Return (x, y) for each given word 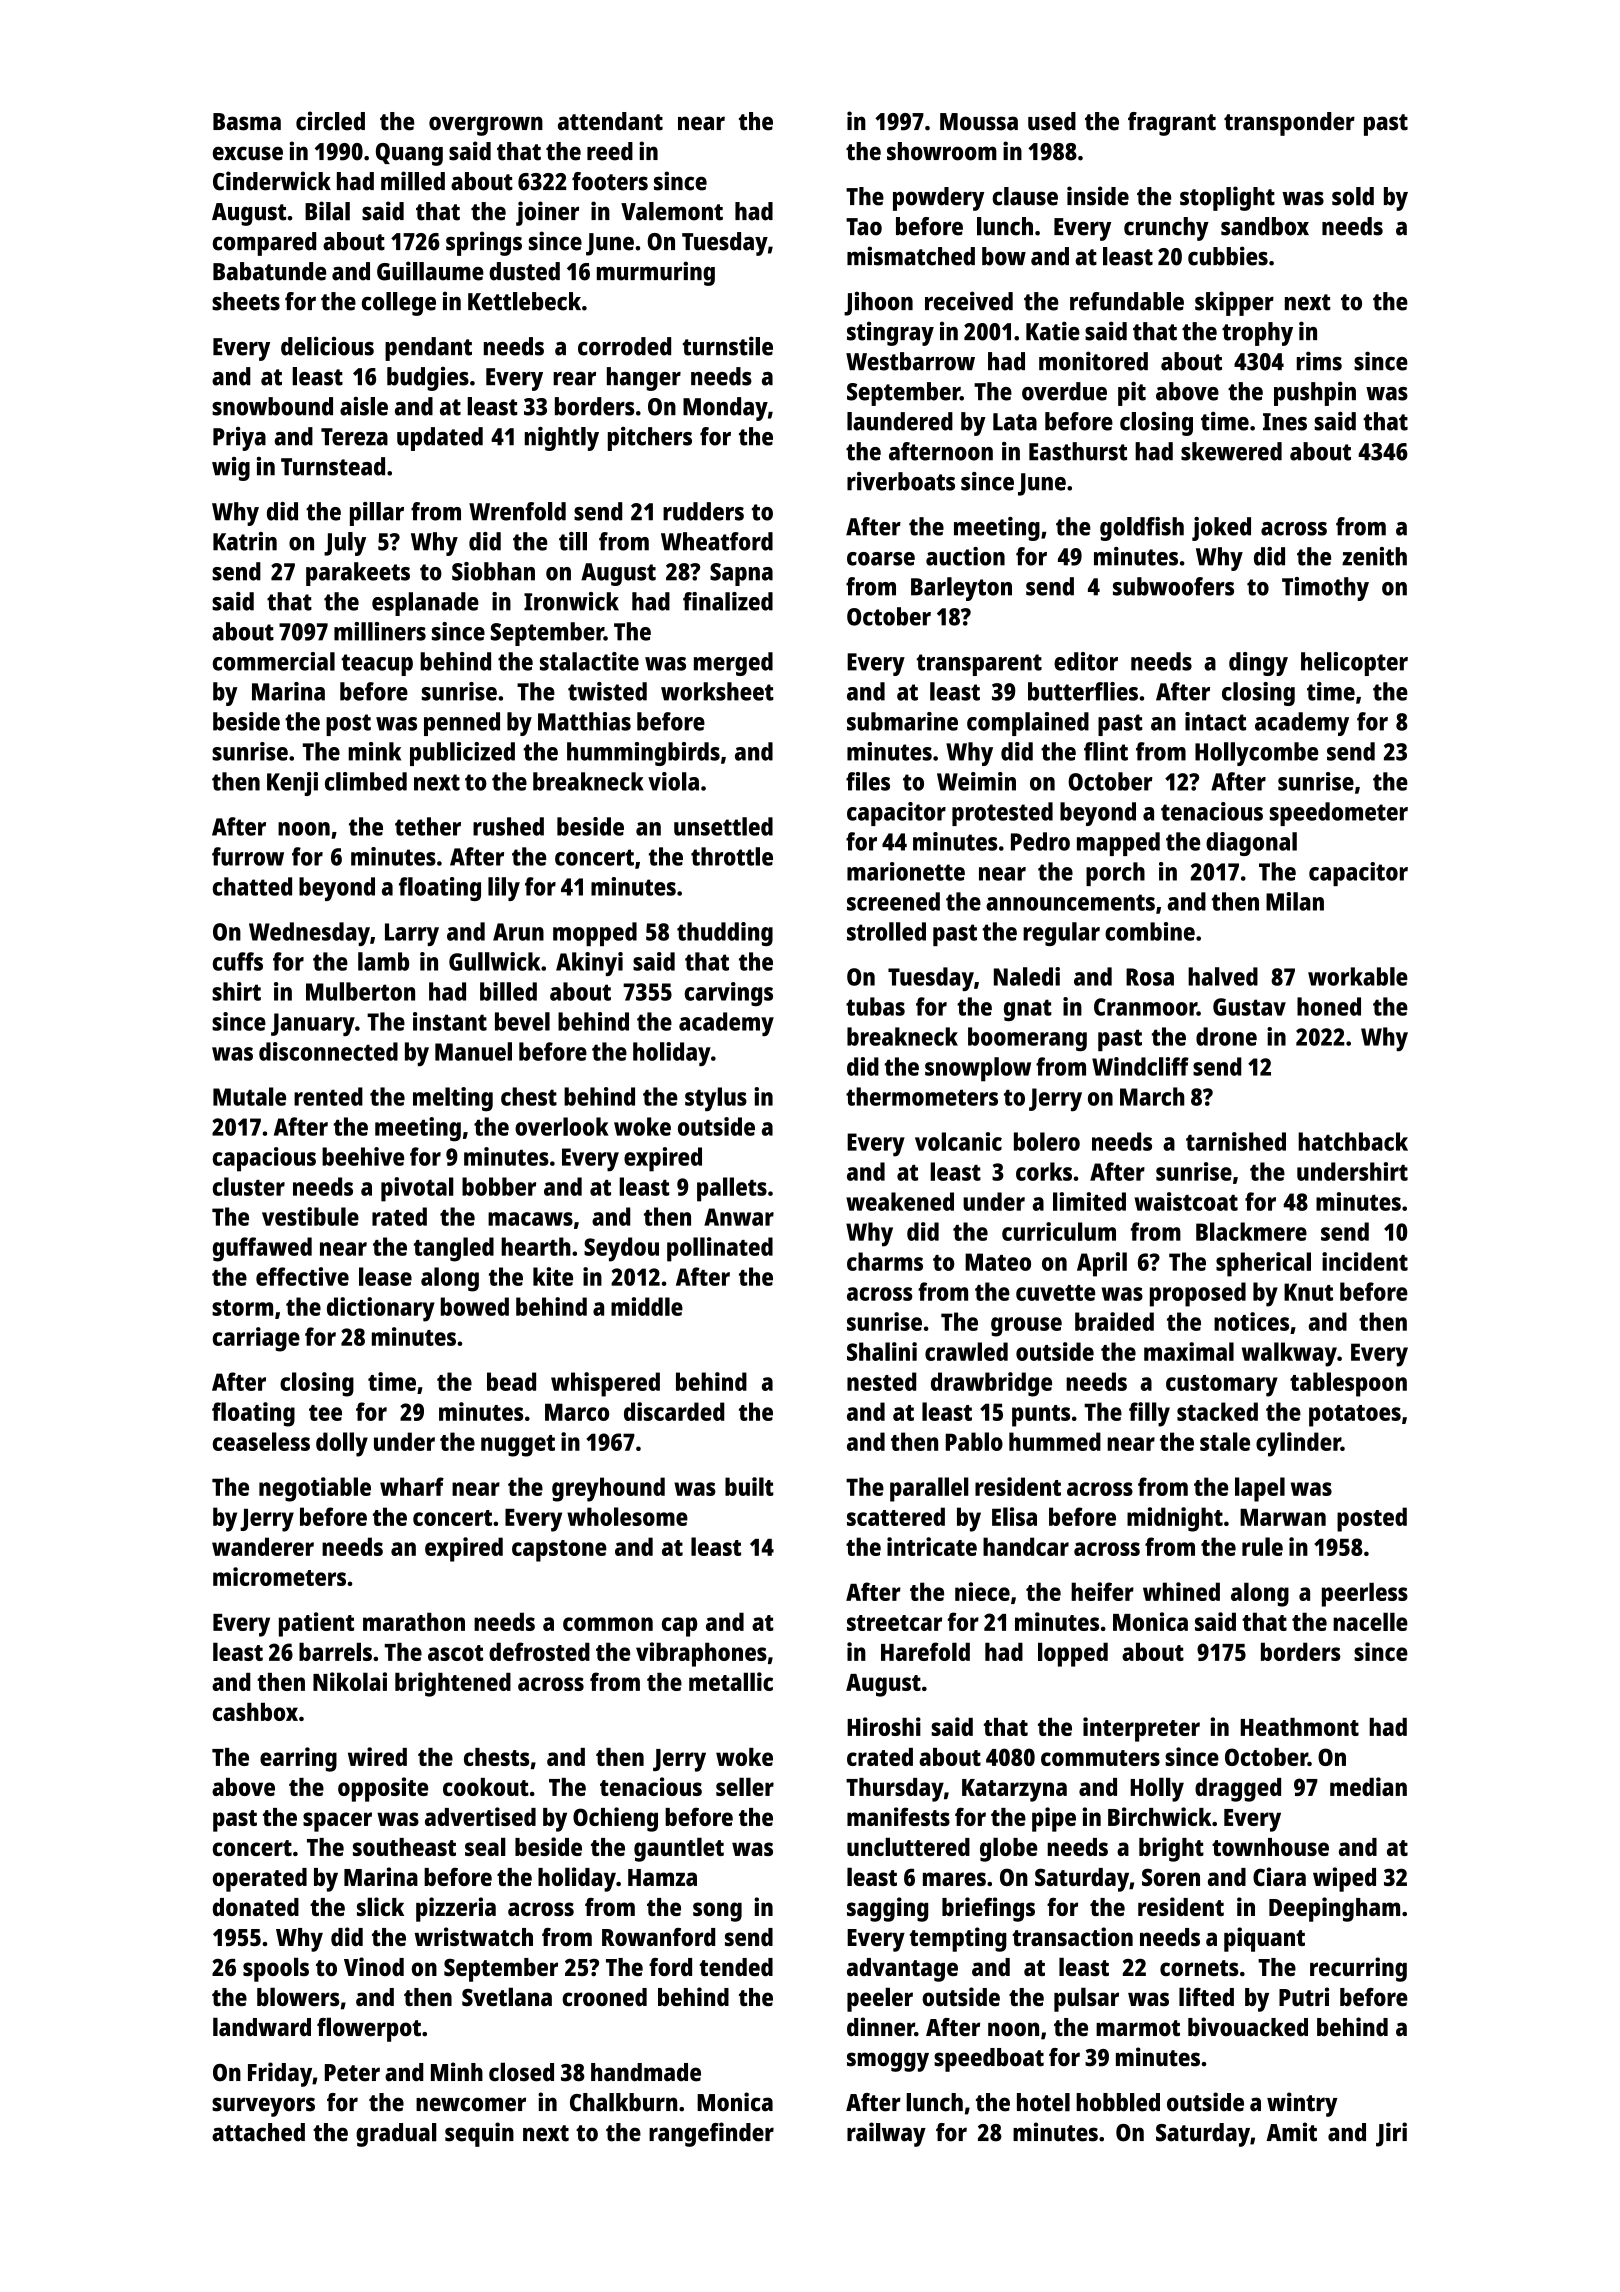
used (1052, 121)
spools (276, 1969)
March (1152, 1096)
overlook (562, 1126)
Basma (247, 122)
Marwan (1283, 1517)
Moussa (979, 122)
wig (231, 469)
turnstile (728, 346)
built (749, 1486)
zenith (1374, 556)
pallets (732, 1189)
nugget (518, 1446)
